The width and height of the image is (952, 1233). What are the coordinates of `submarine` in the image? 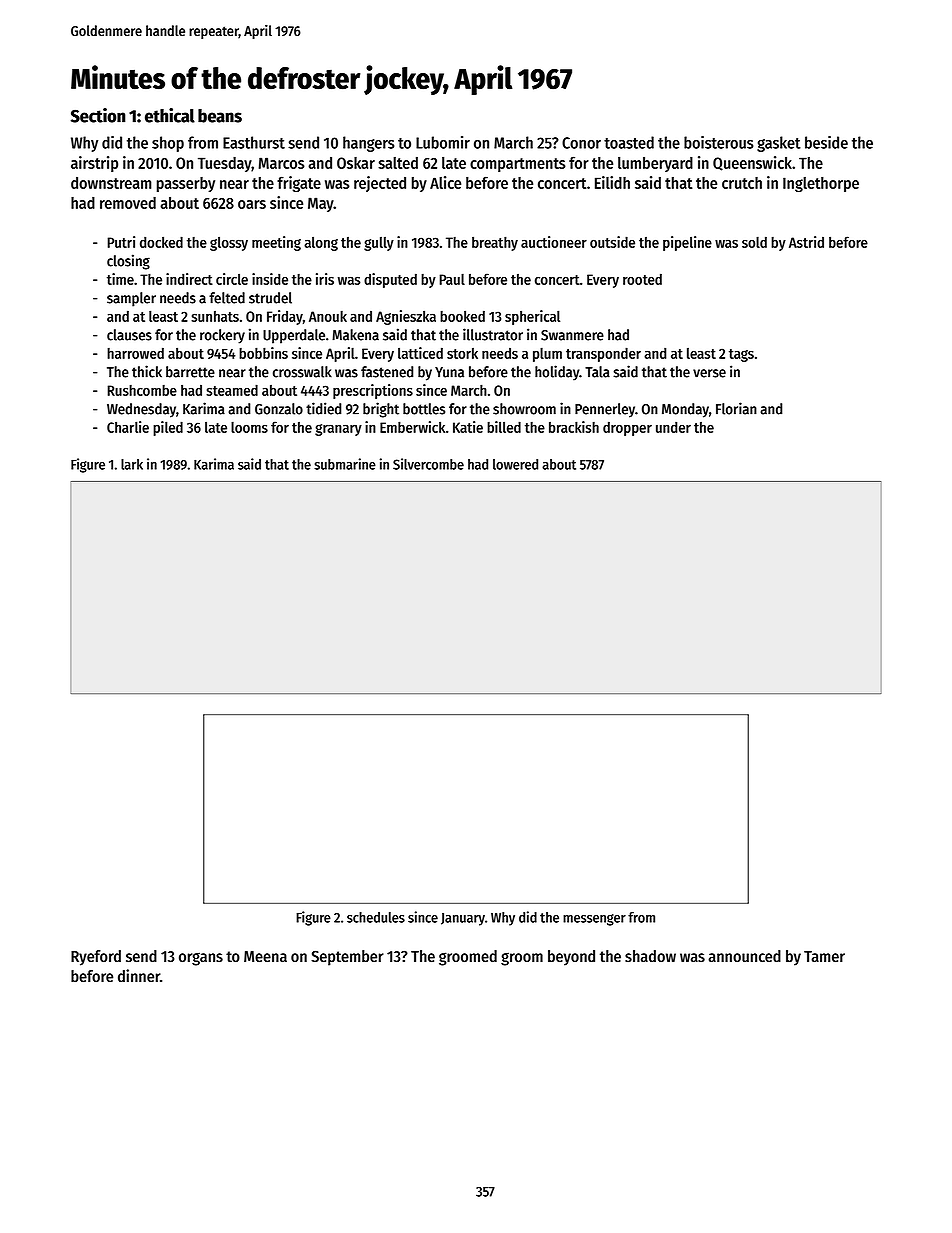 It's located at (345, 464).
